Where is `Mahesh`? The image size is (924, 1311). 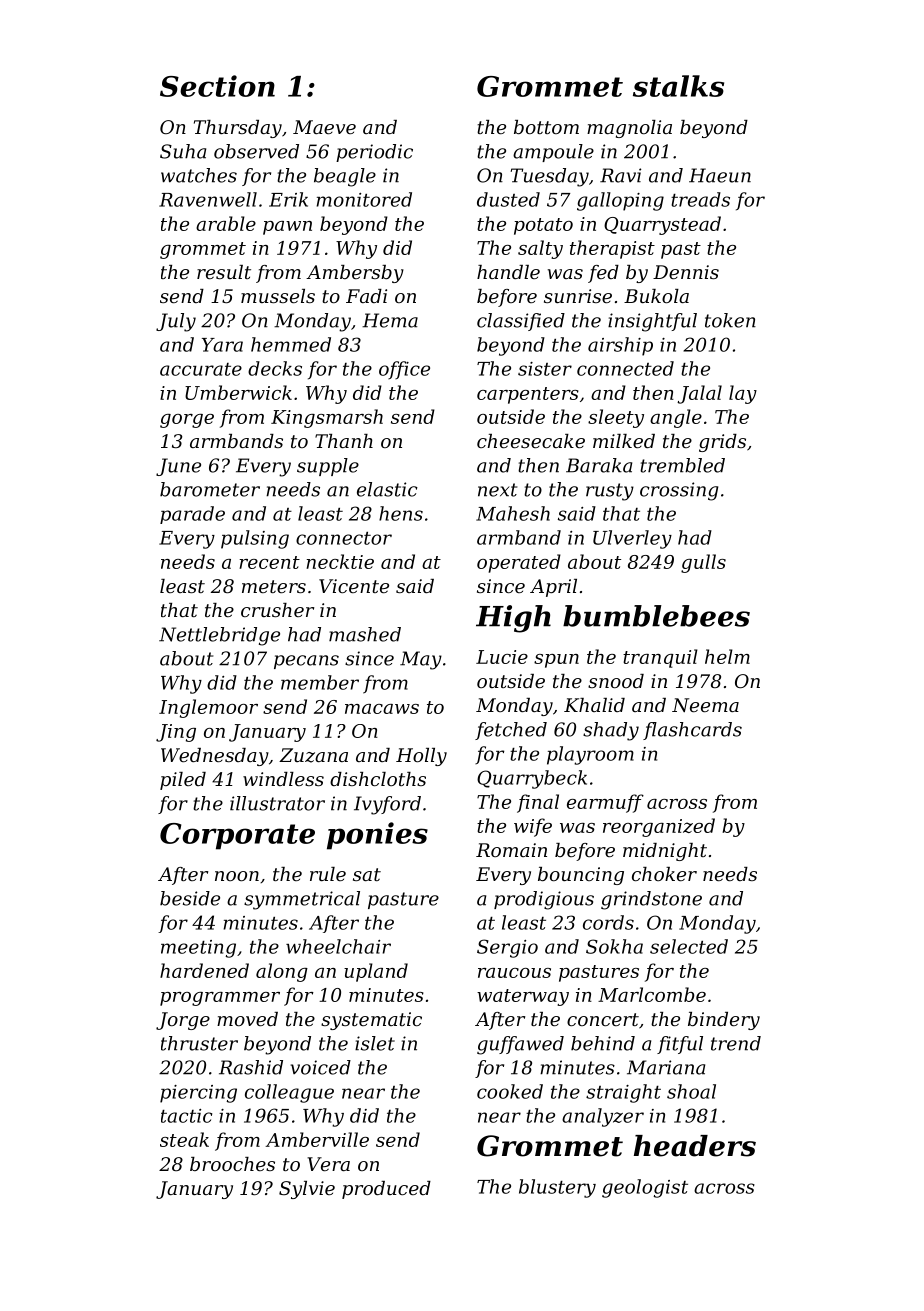
Mahesh is located at coordinates (513, 513).
